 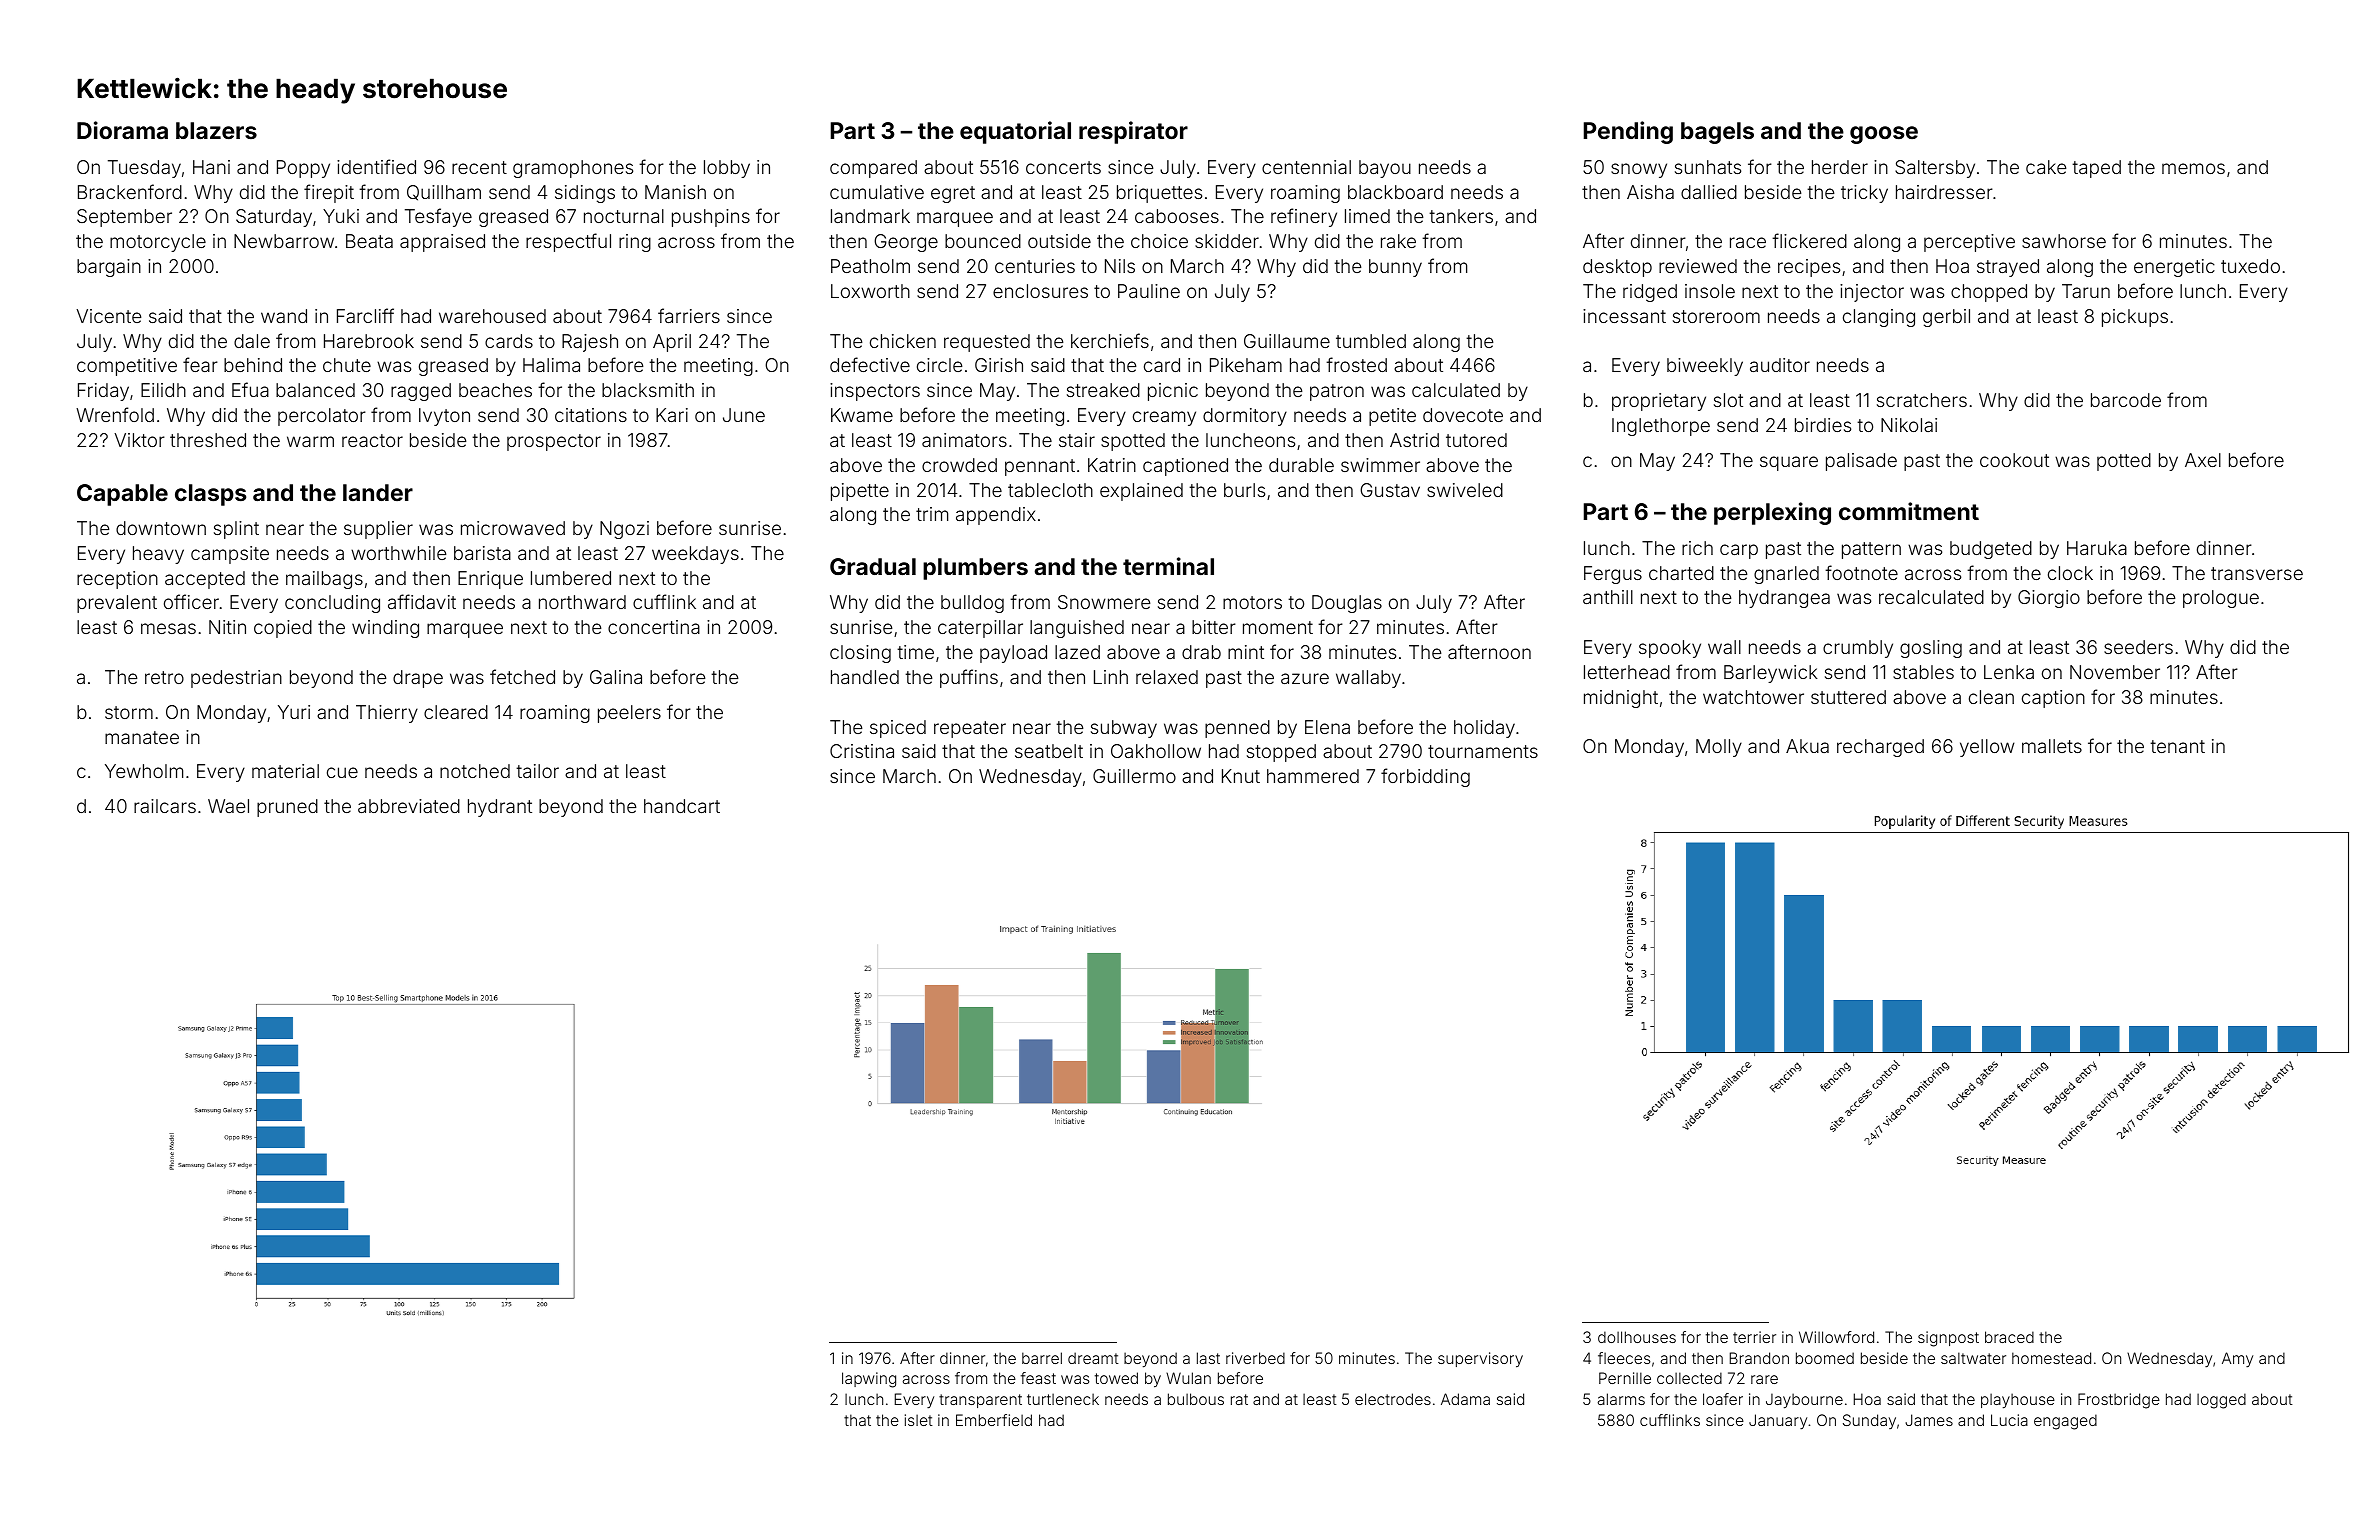 I want to click on handcart, so click(x=682, y=806).
